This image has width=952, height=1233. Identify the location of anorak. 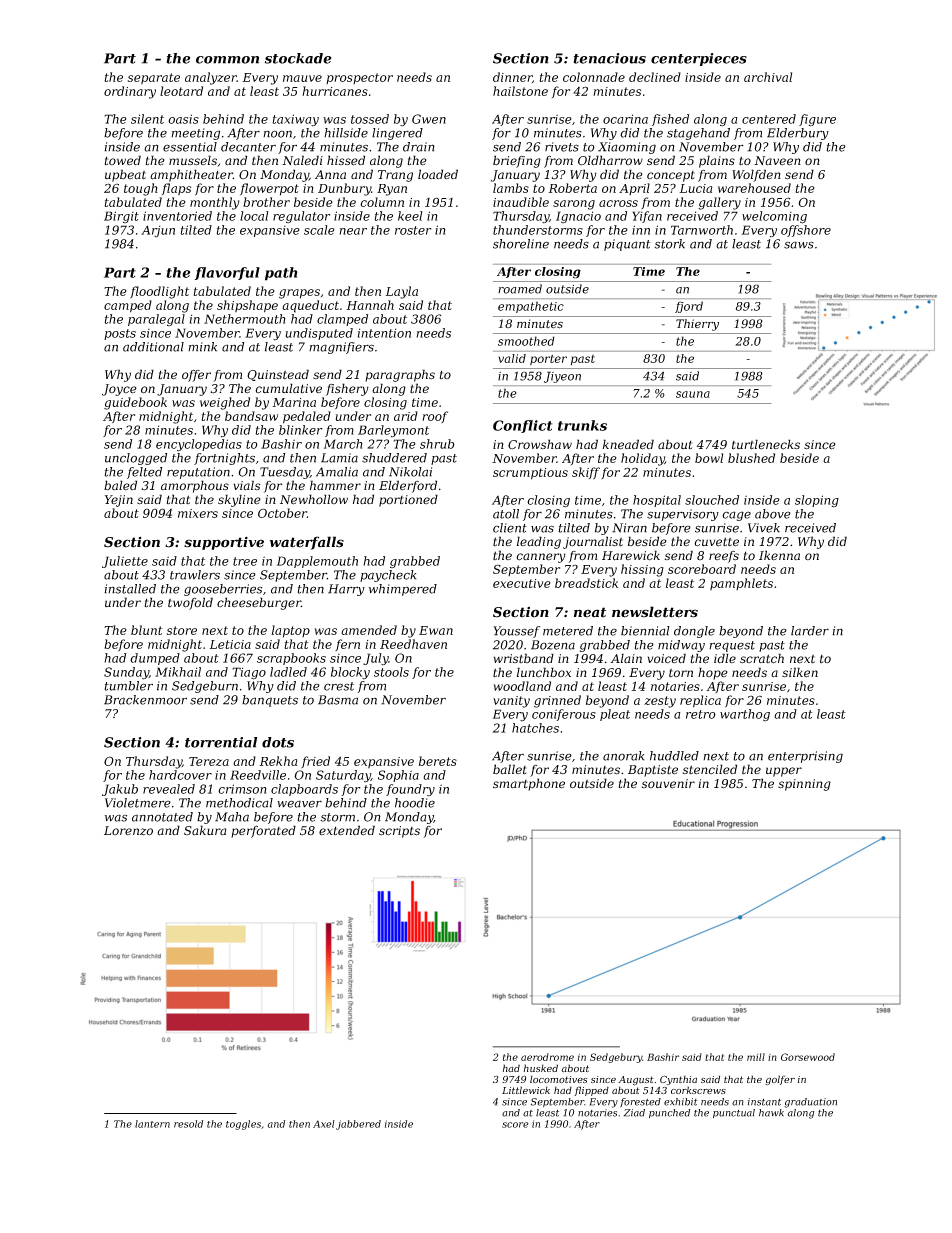
(624, 756).
